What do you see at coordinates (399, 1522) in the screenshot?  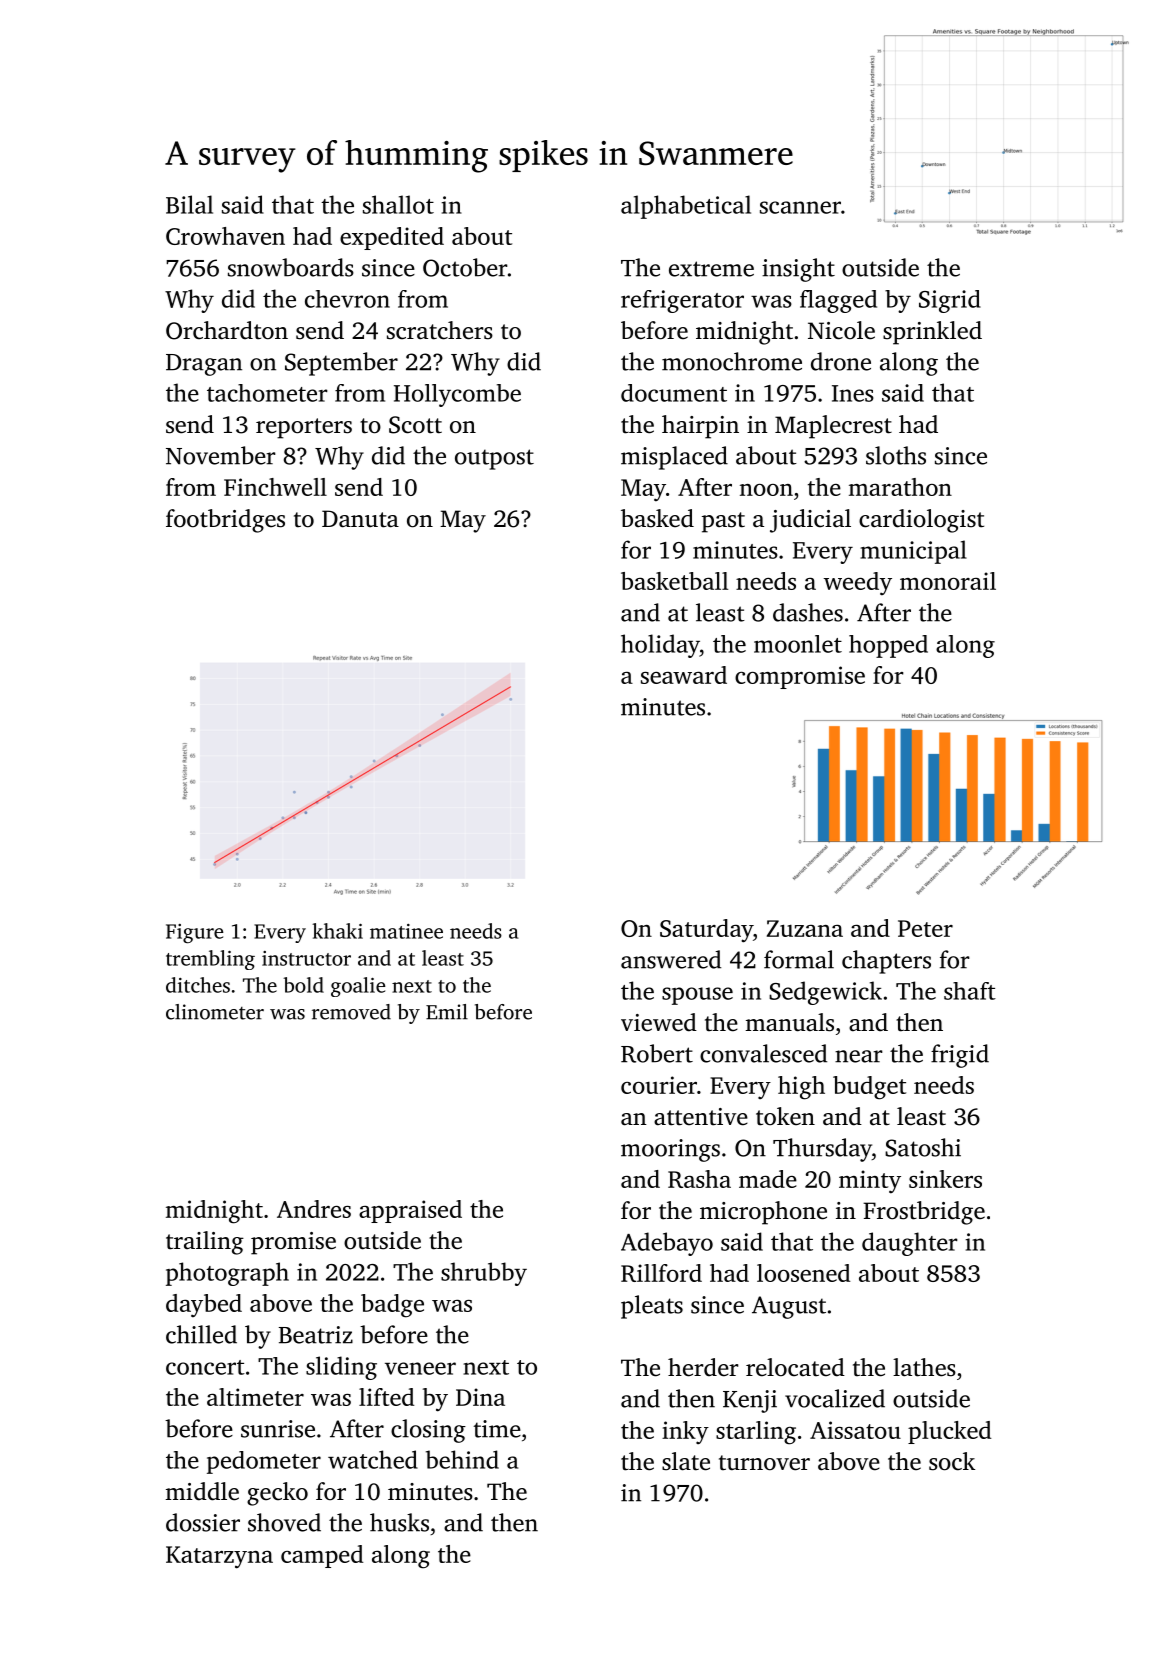 I see `husks` at bounding box center [399, 1522].
